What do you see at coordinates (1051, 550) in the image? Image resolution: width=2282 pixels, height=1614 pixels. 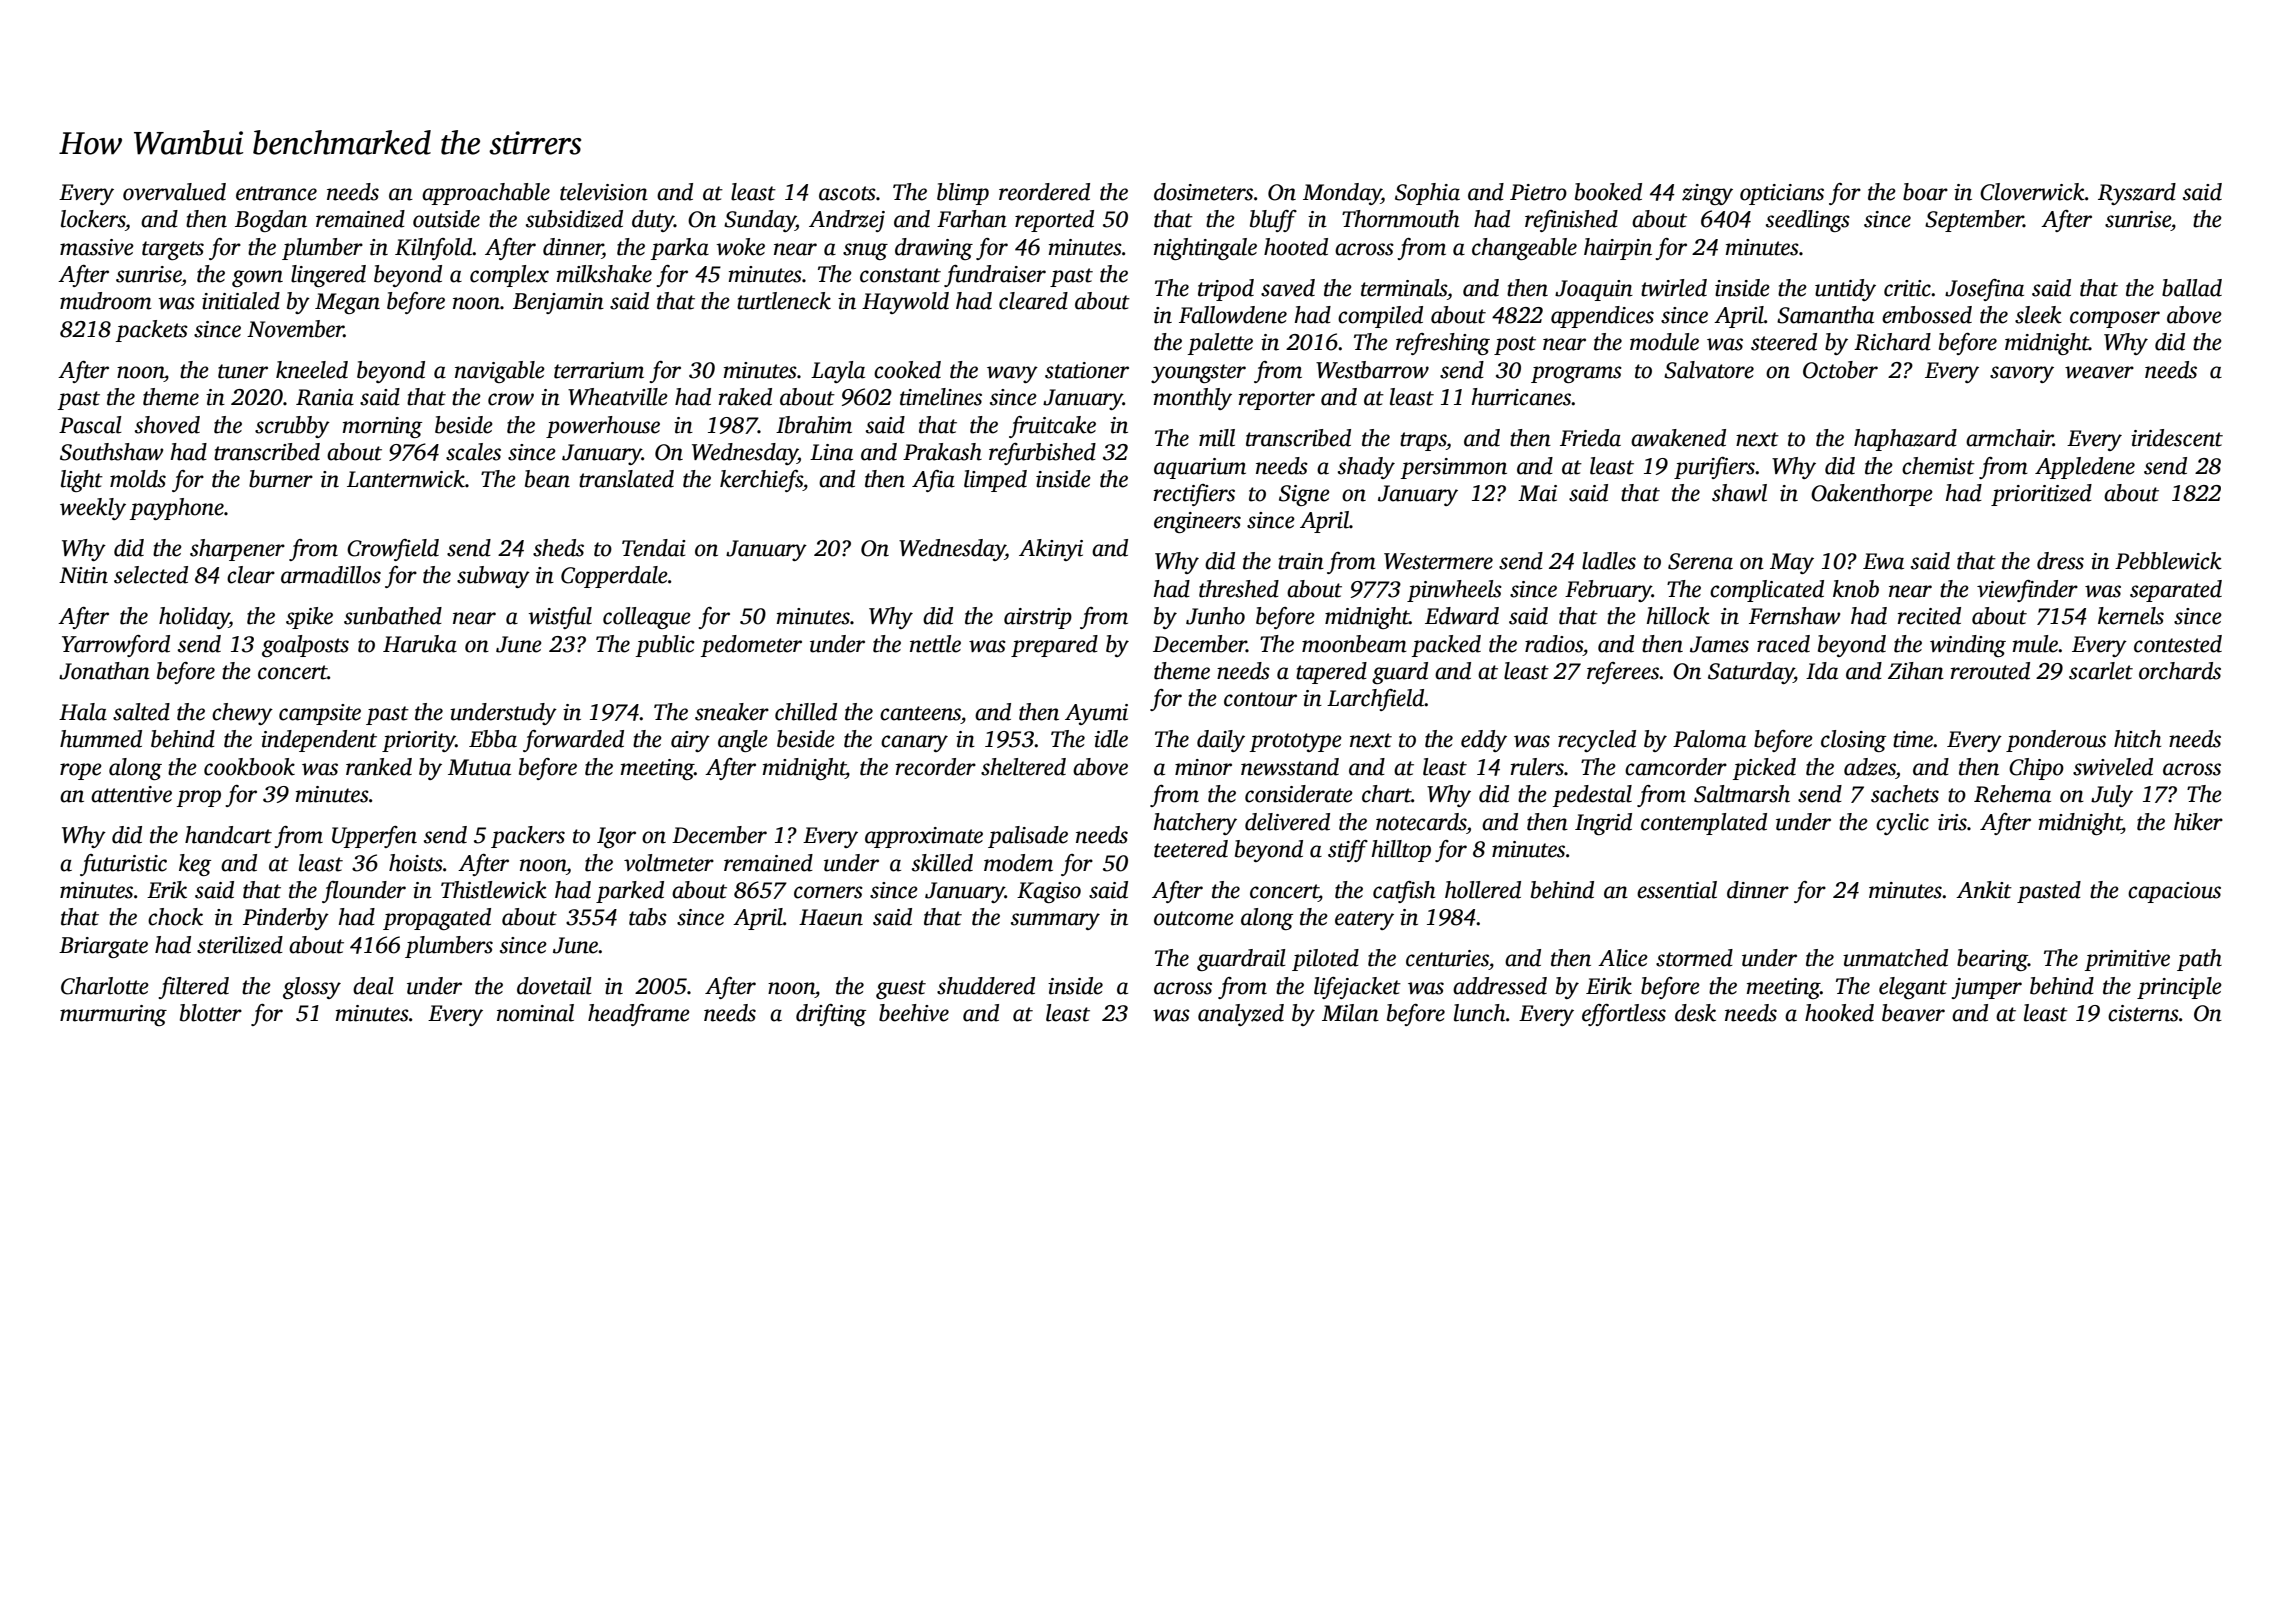 I see `Akinyi` at bounding box center [1051, 550].
